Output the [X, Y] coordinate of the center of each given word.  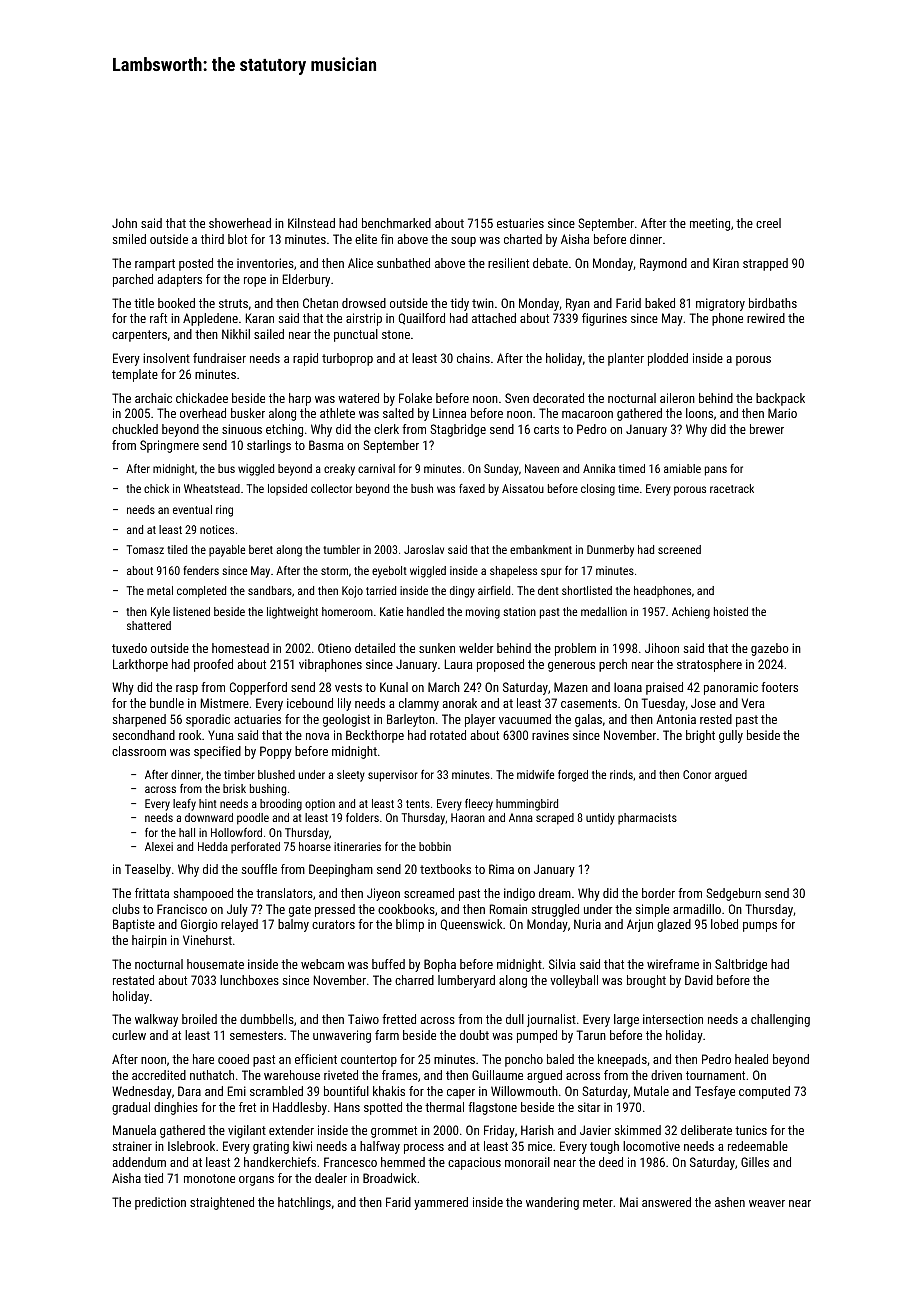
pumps [760, 927]
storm [334, 571]
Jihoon [662, 648]
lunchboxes [249, 980]
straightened [222, 1203]
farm [387, 1035]
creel [768, 223]
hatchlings [304, 1203]
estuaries [520, 223]
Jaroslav [424, 549]
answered [666, 1202]
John [124, 223]
